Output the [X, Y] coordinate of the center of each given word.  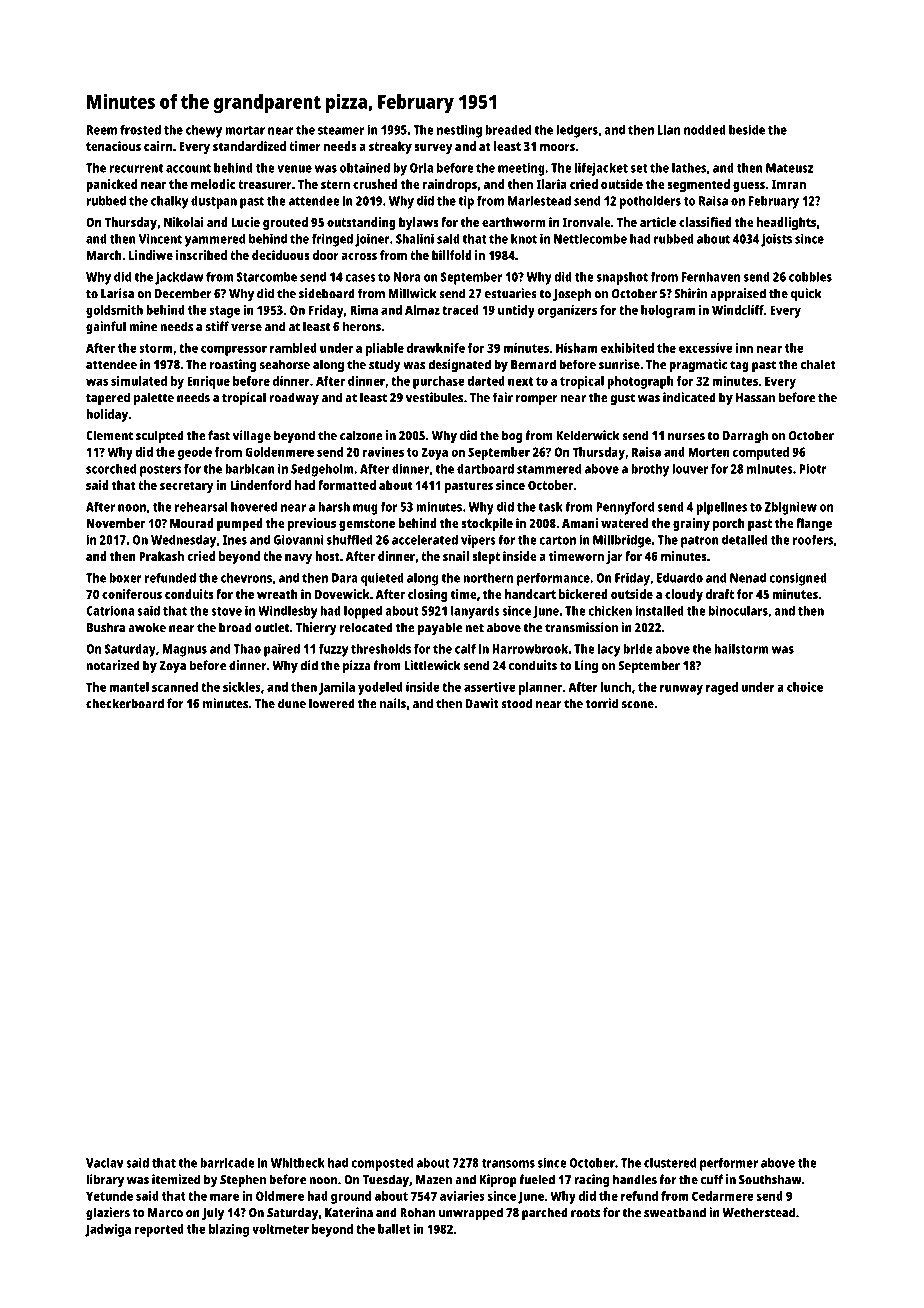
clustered [670, 1163]
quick [806, 295]
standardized [249, 146]
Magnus [185, 650]
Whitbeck [298, 1163]
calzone [361, 435]
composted [382, 1164]
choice [805, 687]
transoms [508, 1163]
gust [622, 399]
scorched [111, 469]
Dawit [482, 703]
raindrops [450, 185]
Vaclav [104, 1163]
